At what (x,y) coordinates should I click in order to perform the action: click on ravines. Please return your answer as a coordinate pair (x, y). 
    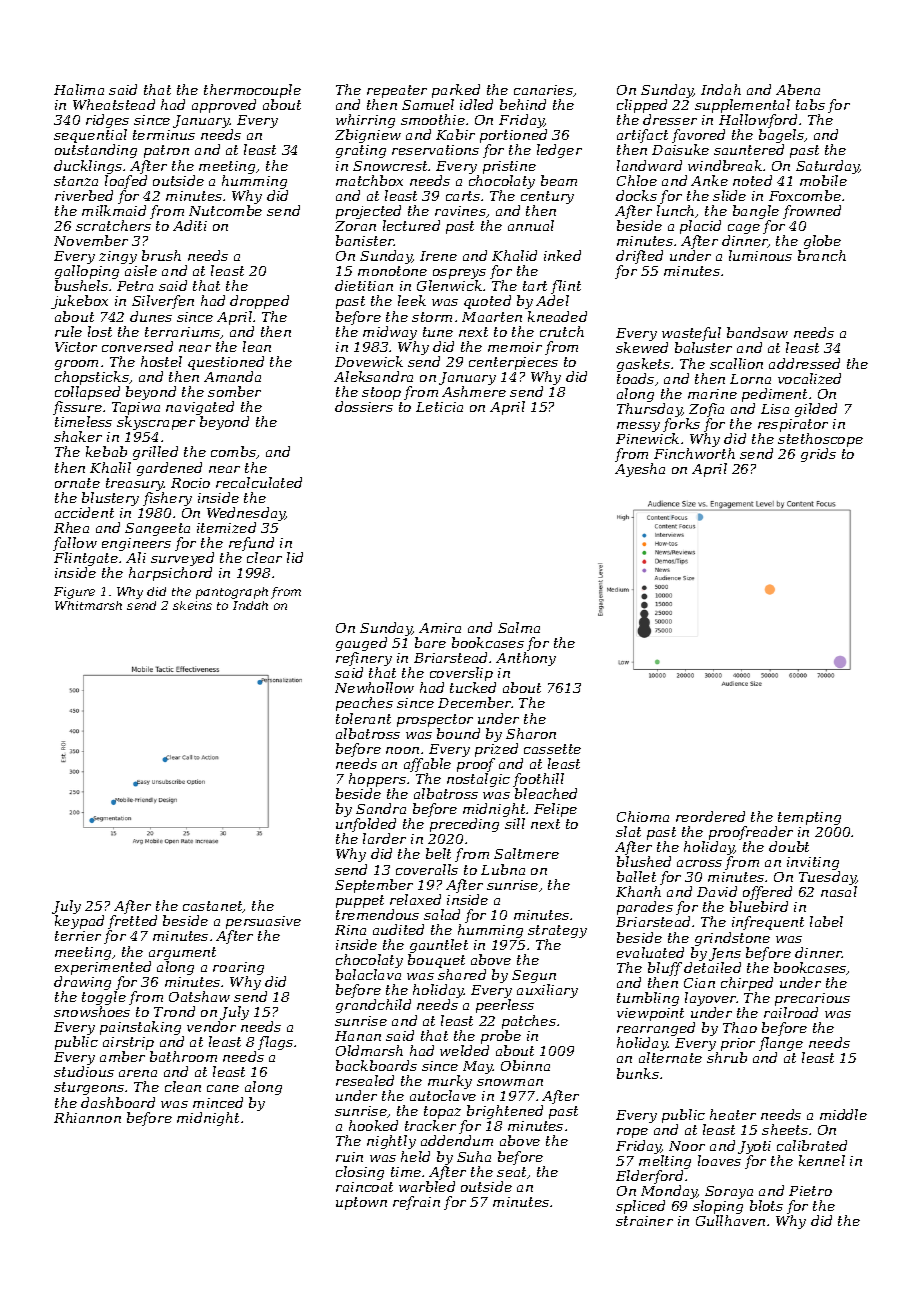
    Looking at the image, I should click on (460, 211).
